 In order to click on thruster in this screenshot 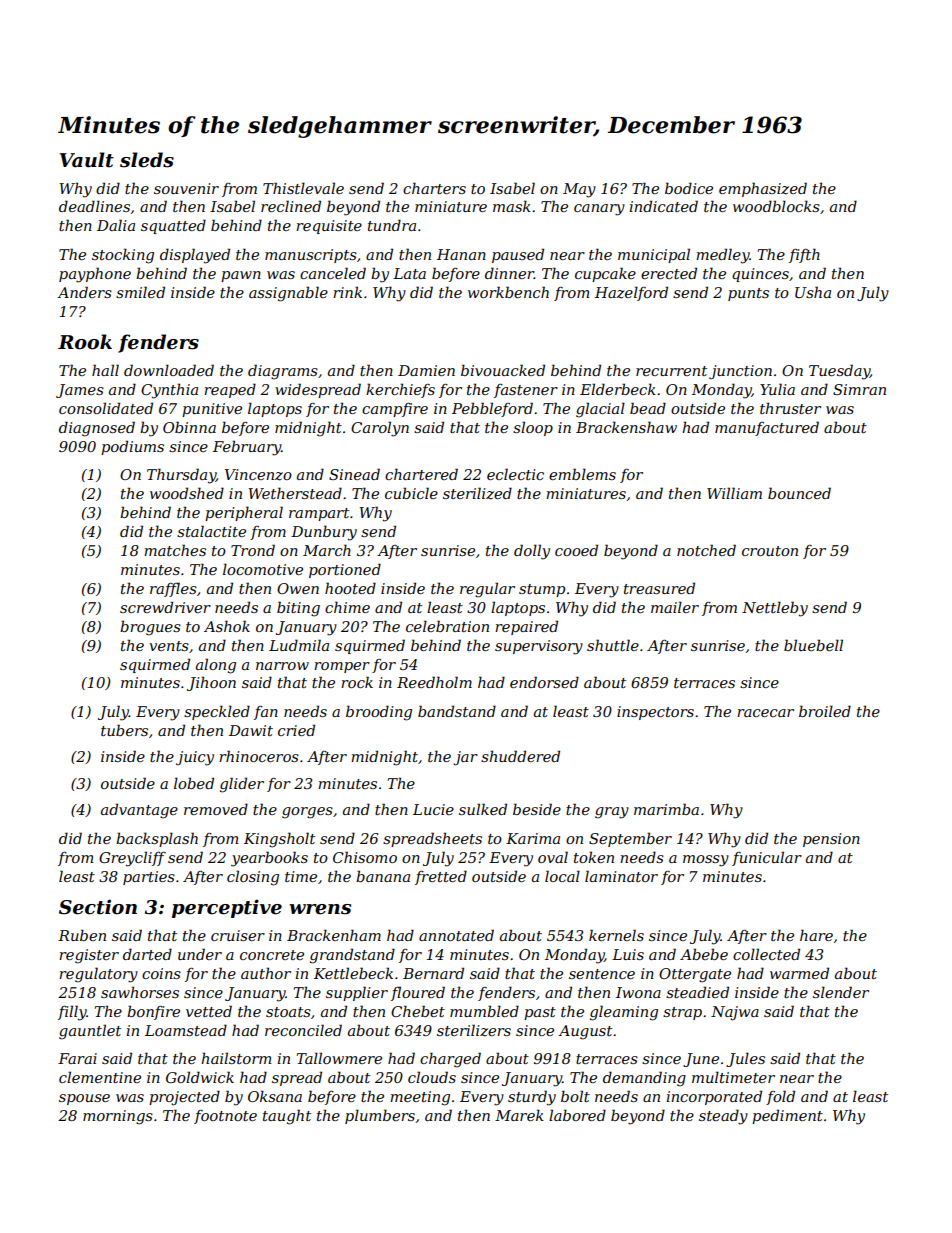, I will do `click(790, 408)`.
